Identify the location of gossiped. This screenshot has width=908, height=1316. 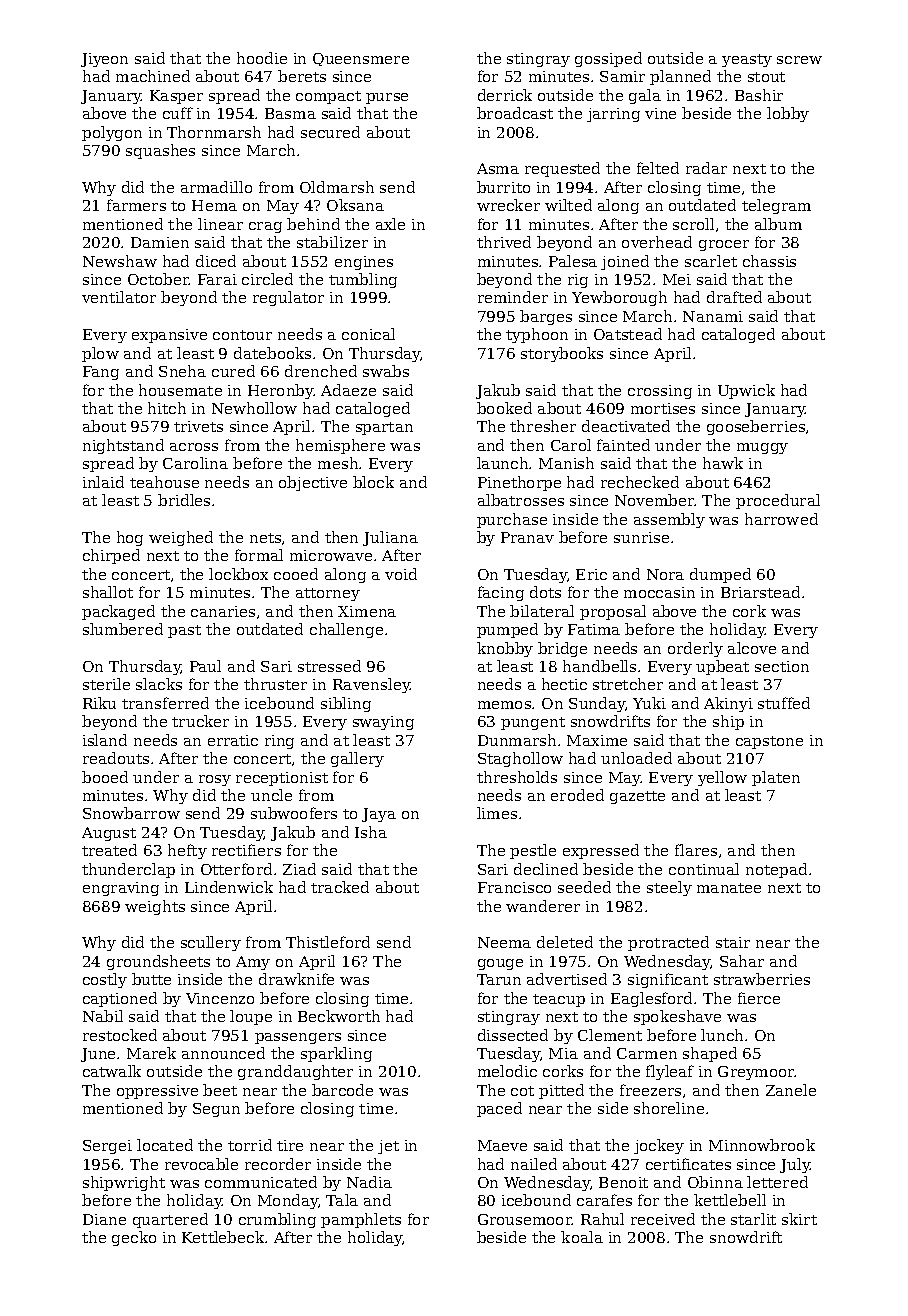
(608, 59).
